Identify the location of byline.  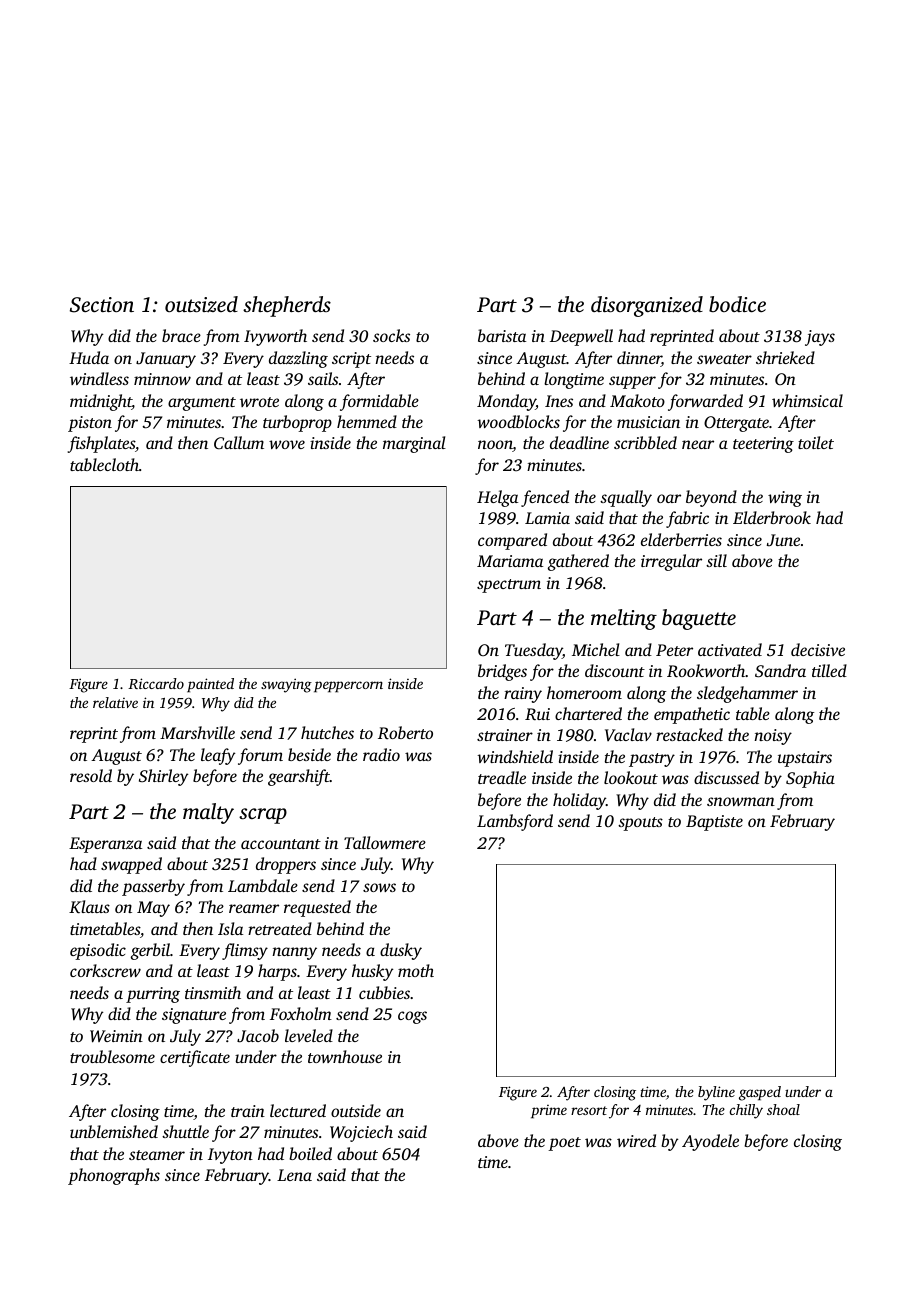
(716, 1093).
